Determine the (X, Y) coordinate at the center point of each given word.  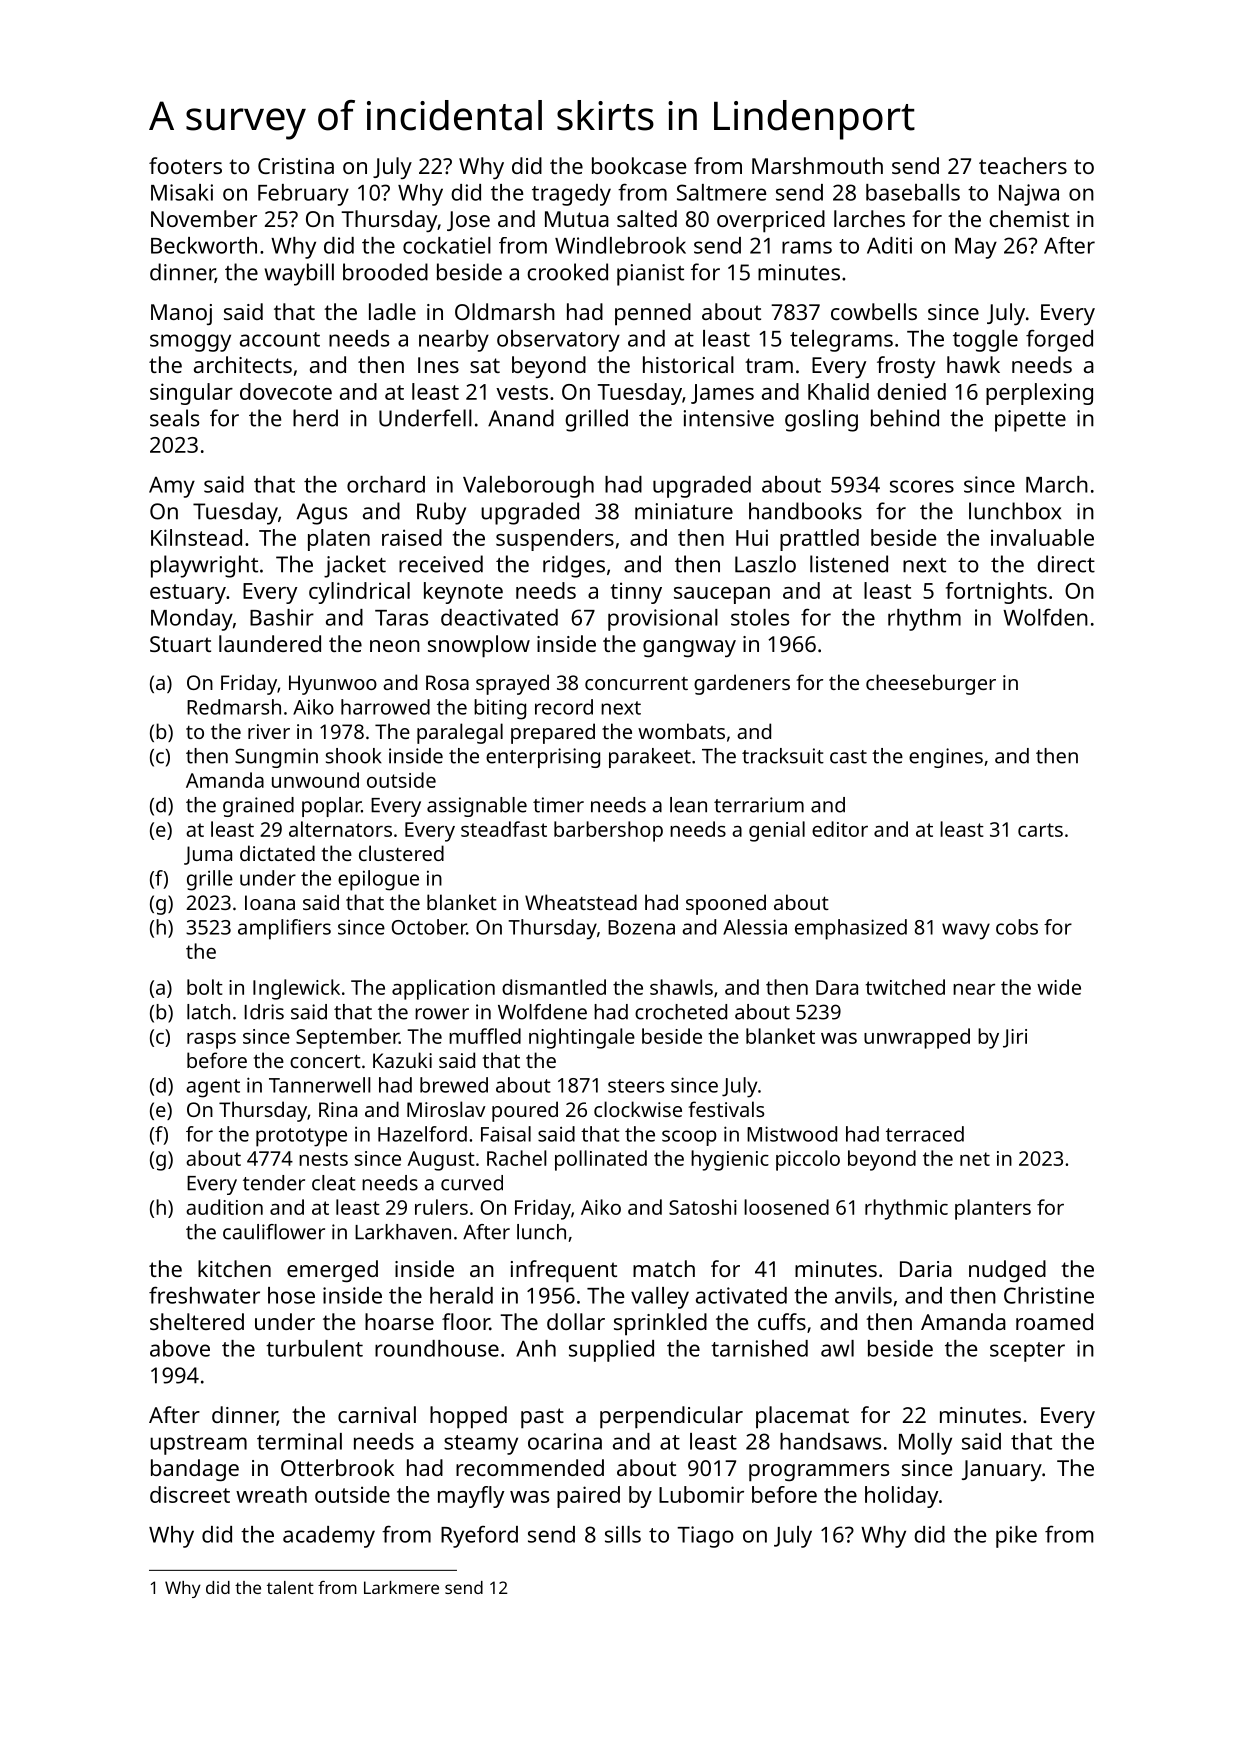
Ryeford (479, 1537)
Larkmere (401, 1587)
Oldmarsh (505, 311)
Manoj (181, 314)
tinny (636, 593)
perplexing (1039, 394)
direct (1066, 564)
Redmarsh (234, 707)
